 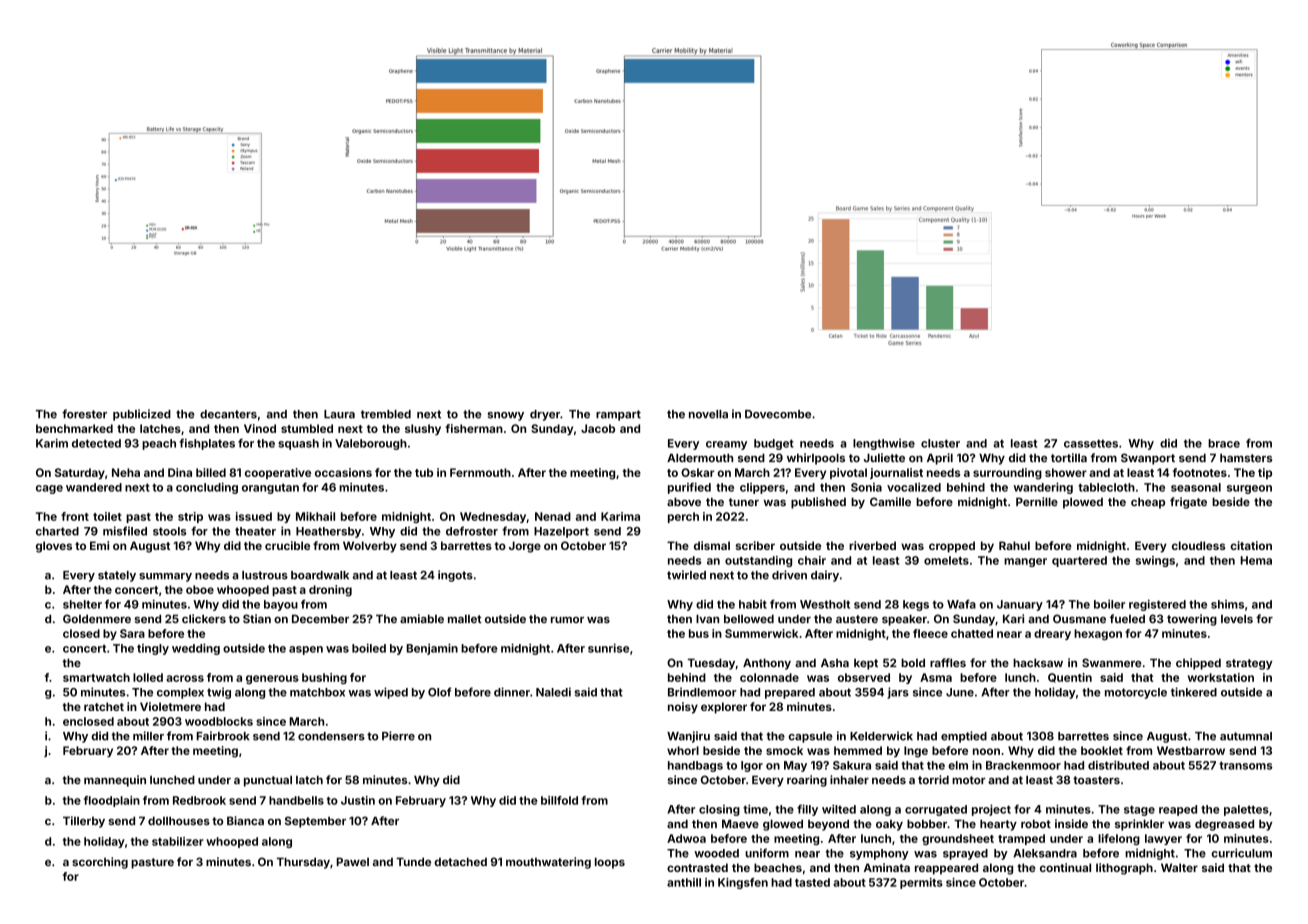 What do you see at coordinates (353, 861) in the screenshot?
I see `Pawel` at bounding box center [353, 861].
